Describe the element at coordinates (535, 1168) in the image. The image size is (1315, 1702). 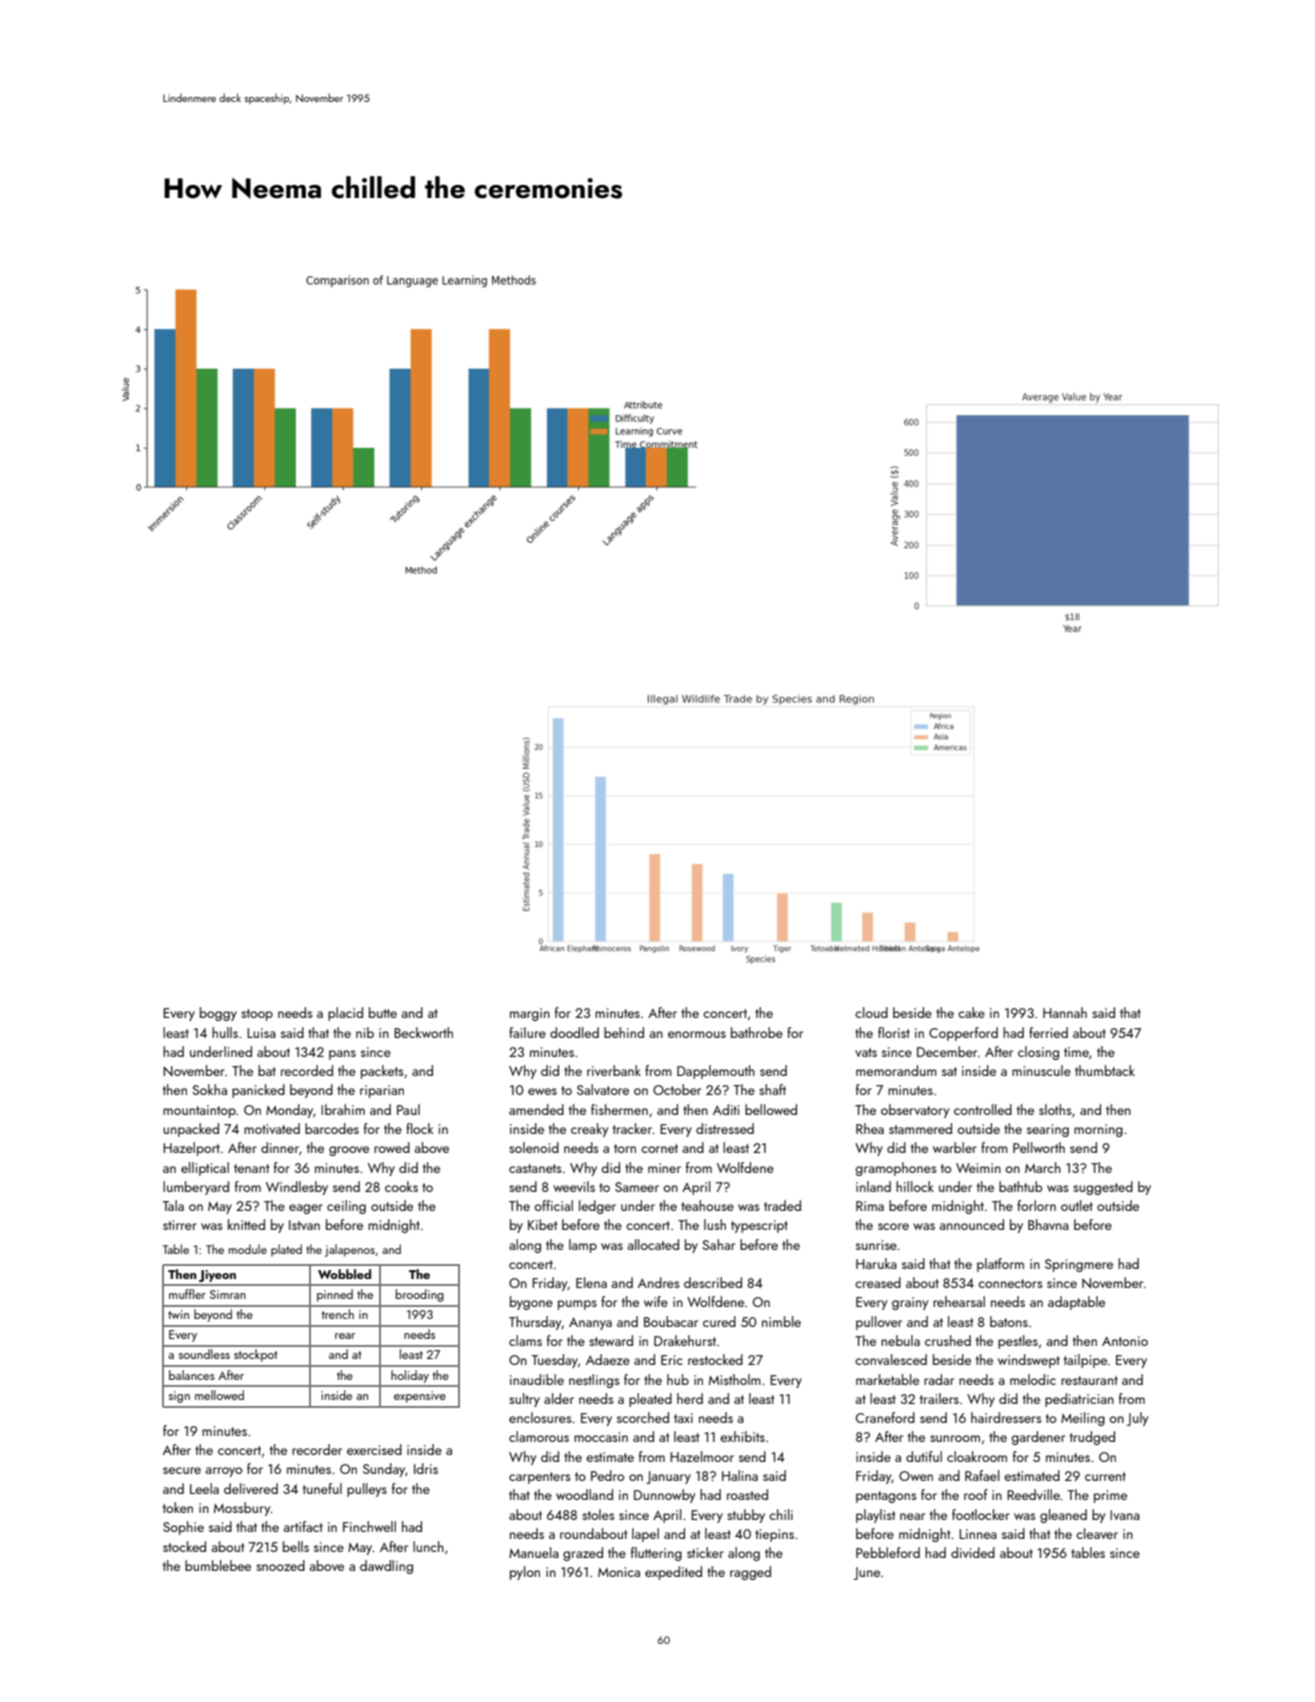
I see `castanets` at that location.
